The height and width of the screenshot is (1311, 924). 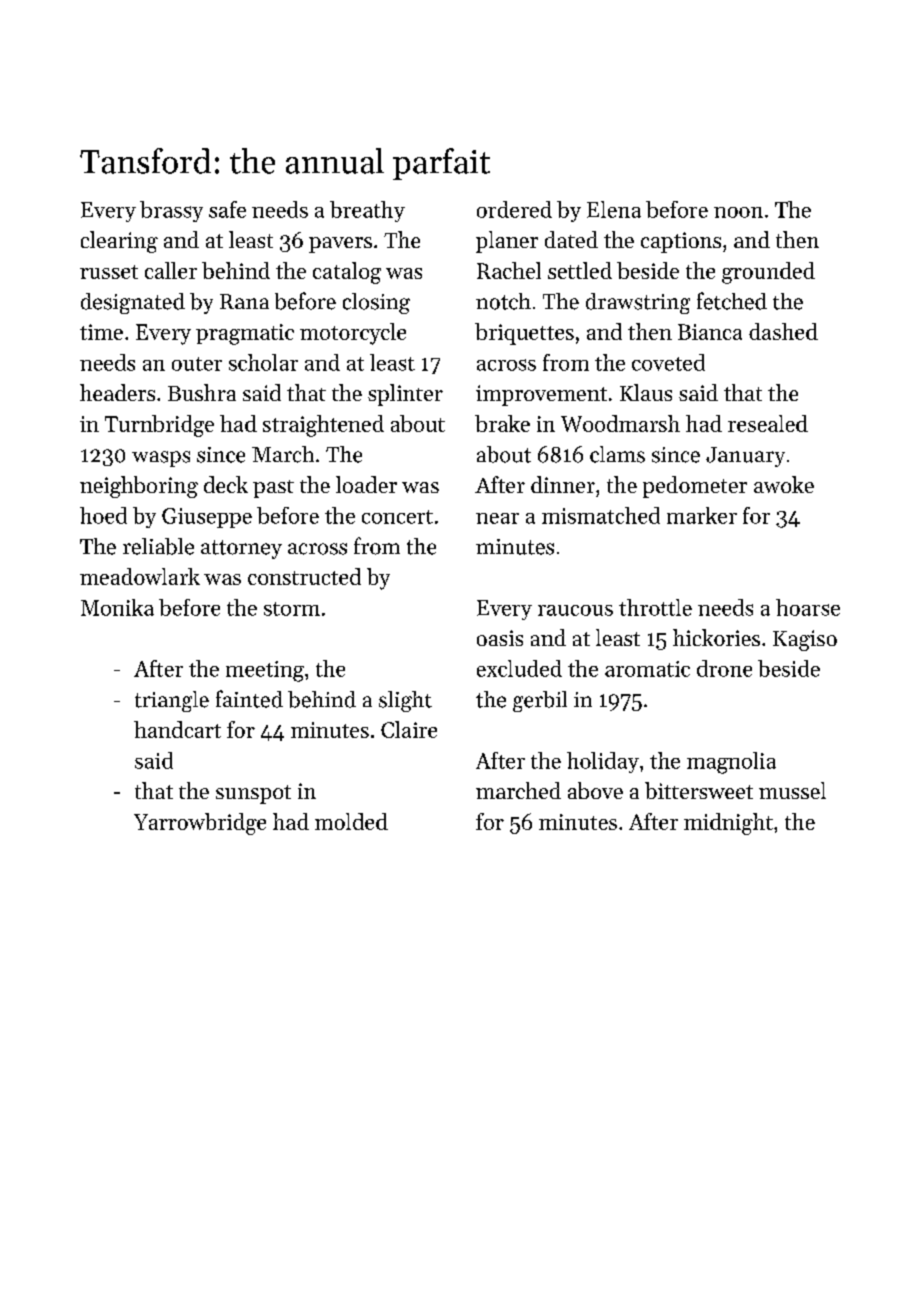 What do you see at coordinates (200, 824) in the screenshot?
I see `Yarrowbridge` at bounding box center [200, 824].
